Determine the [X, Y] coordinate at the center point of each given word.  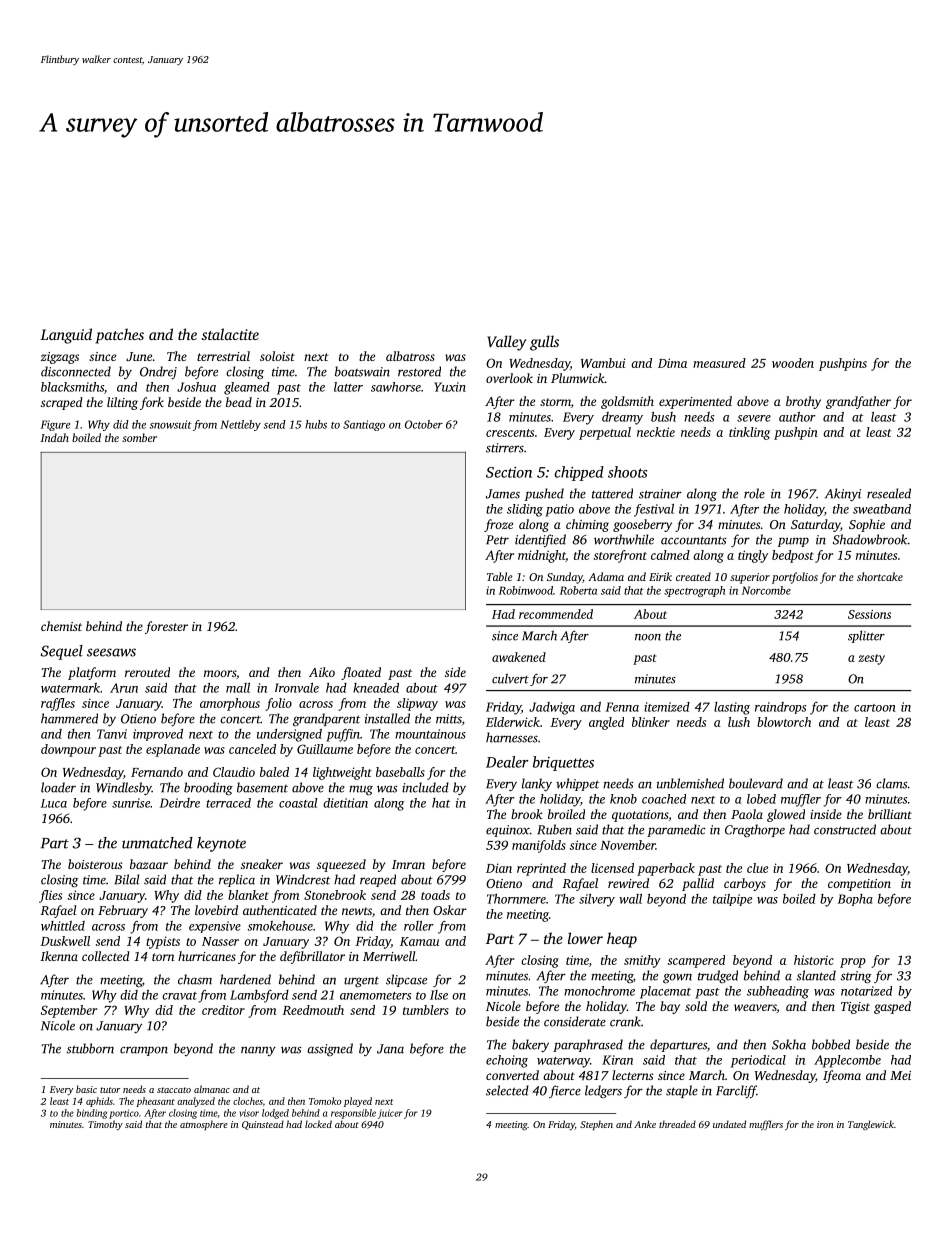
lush [739, 722]
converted [512, 1075]
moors [220, 673]
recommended [556, 614]
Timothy [105, 1125]
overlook [509, 378]
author [797, 417]
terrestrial [223, 356]
